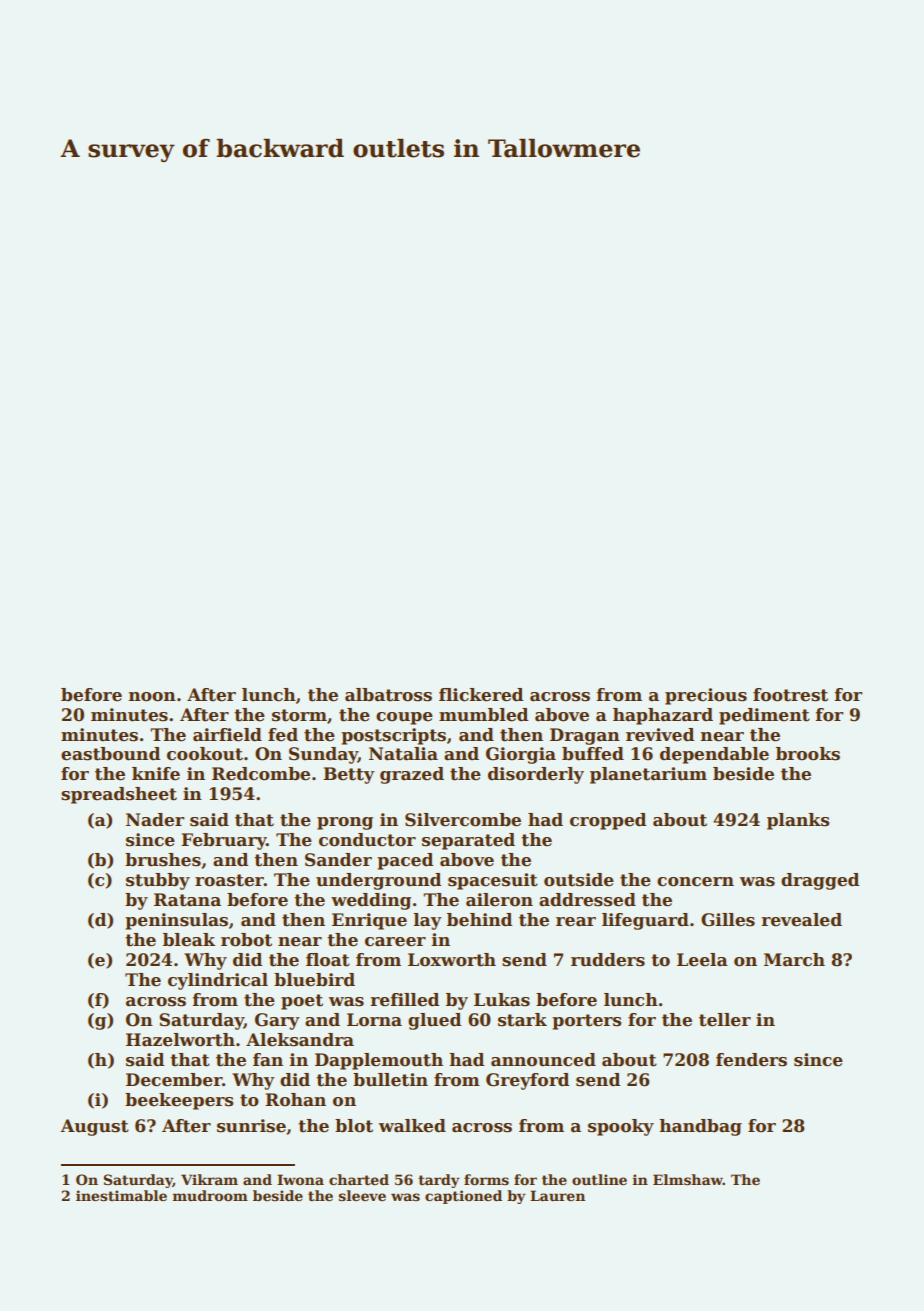 The image size is (924, 1311). What do you see at coordinates (700, 1127) in the screenshot?
I see `handbag` at bounding box center [700, 1127].
